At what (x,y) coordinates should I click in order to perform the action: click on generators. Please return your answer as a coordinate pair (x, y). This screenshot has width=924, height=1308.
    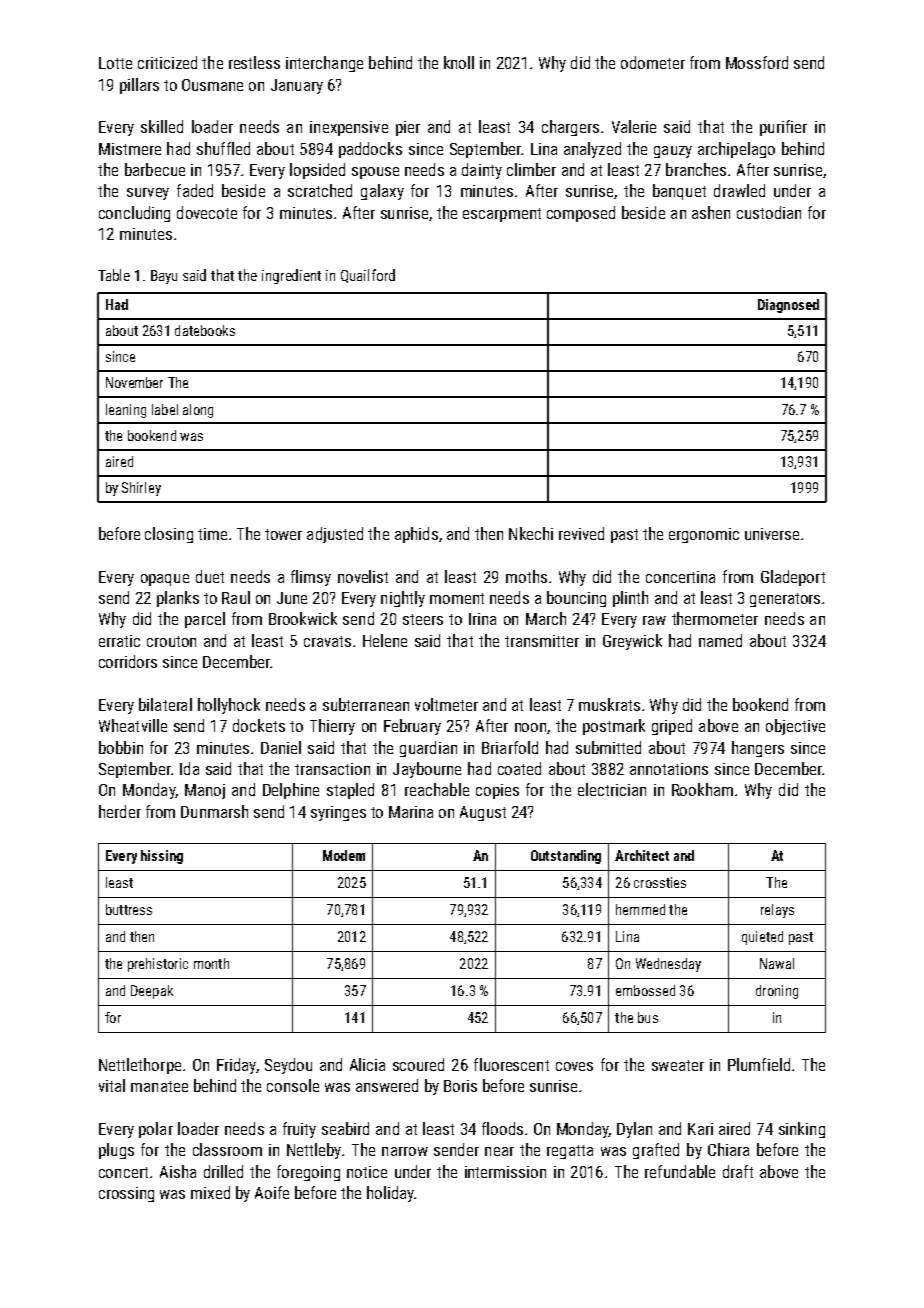
    Looking at the image, I should click on (785, 600).
